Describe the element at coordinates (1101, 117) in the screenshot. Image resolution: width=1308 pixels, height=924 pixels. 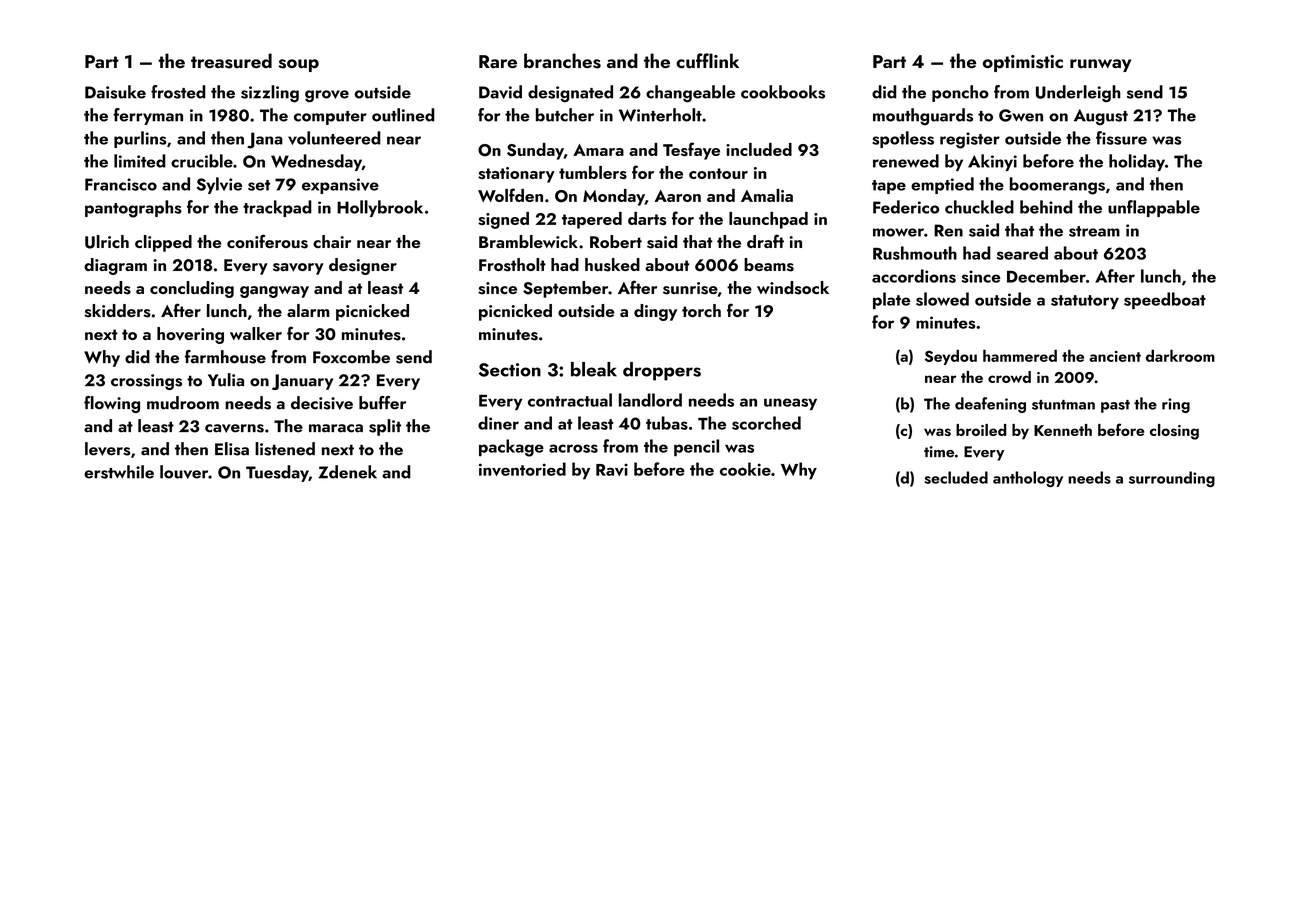
I see `August` at that location.
